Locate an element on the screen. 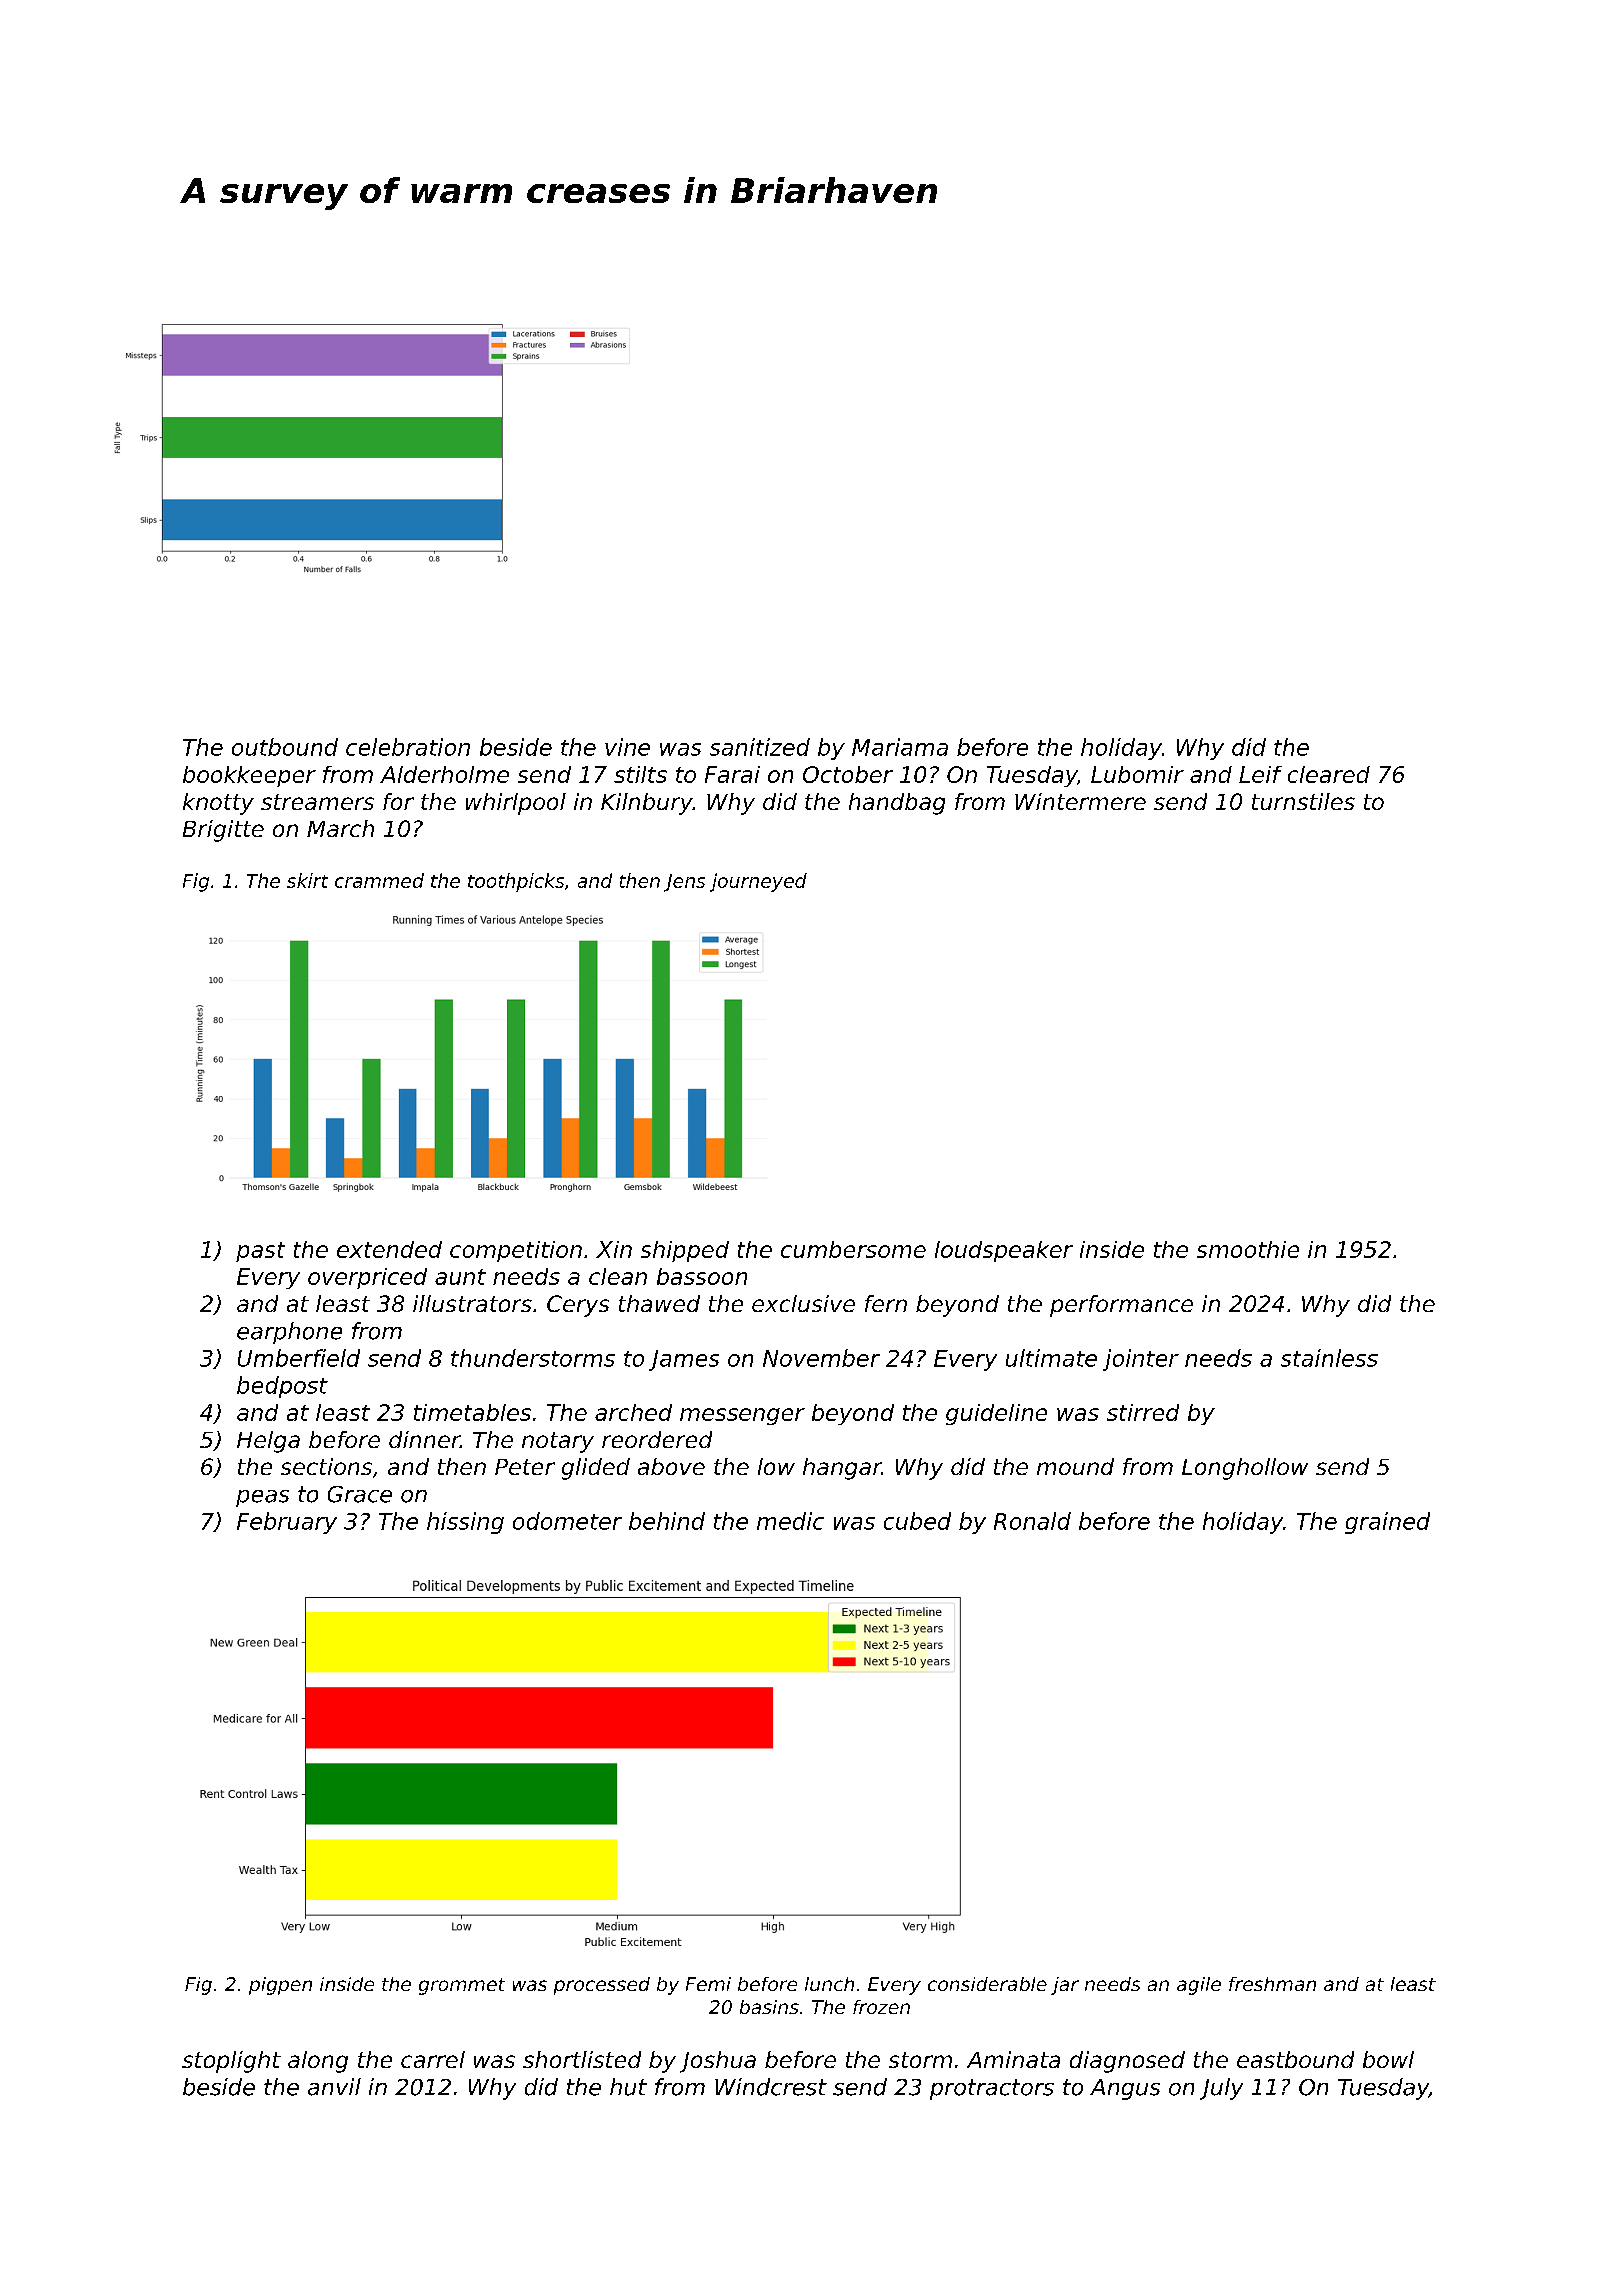 The image size is (1620, 2292). peas is located at coordinates (262, 1498).
